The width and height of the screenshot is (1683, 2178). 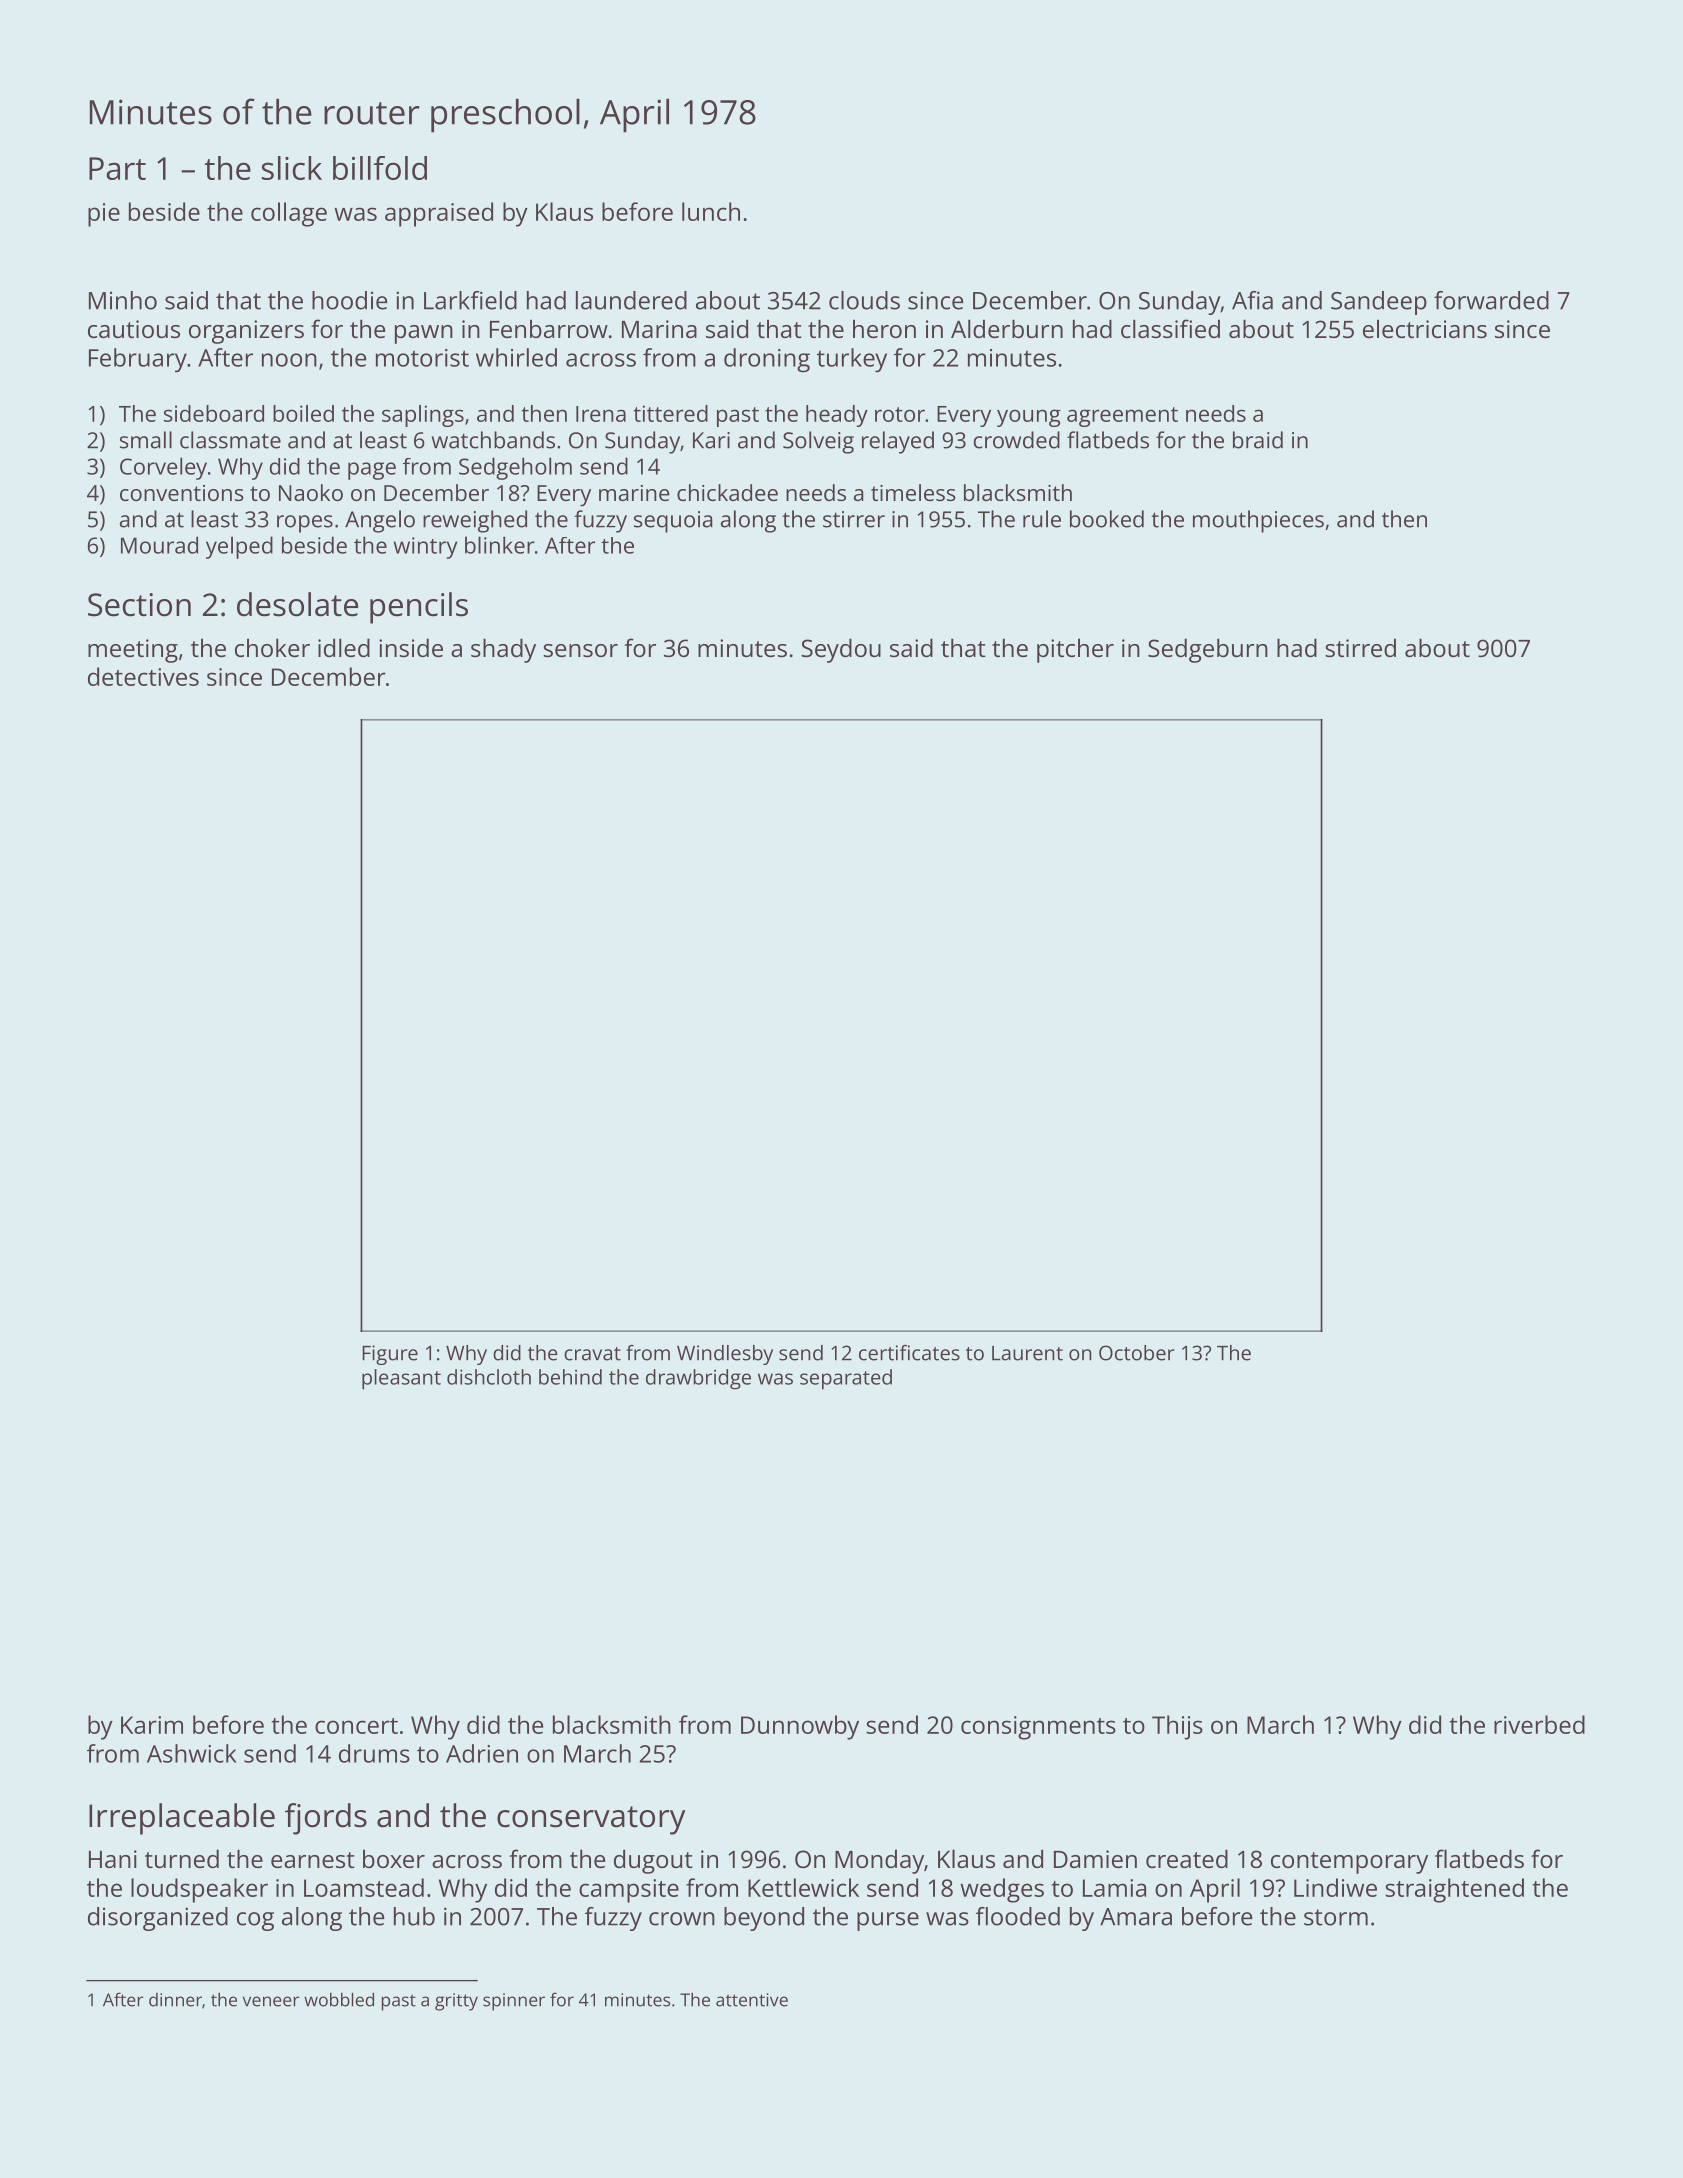 I want to click on forwarded, so click(x=1491, y=300).
